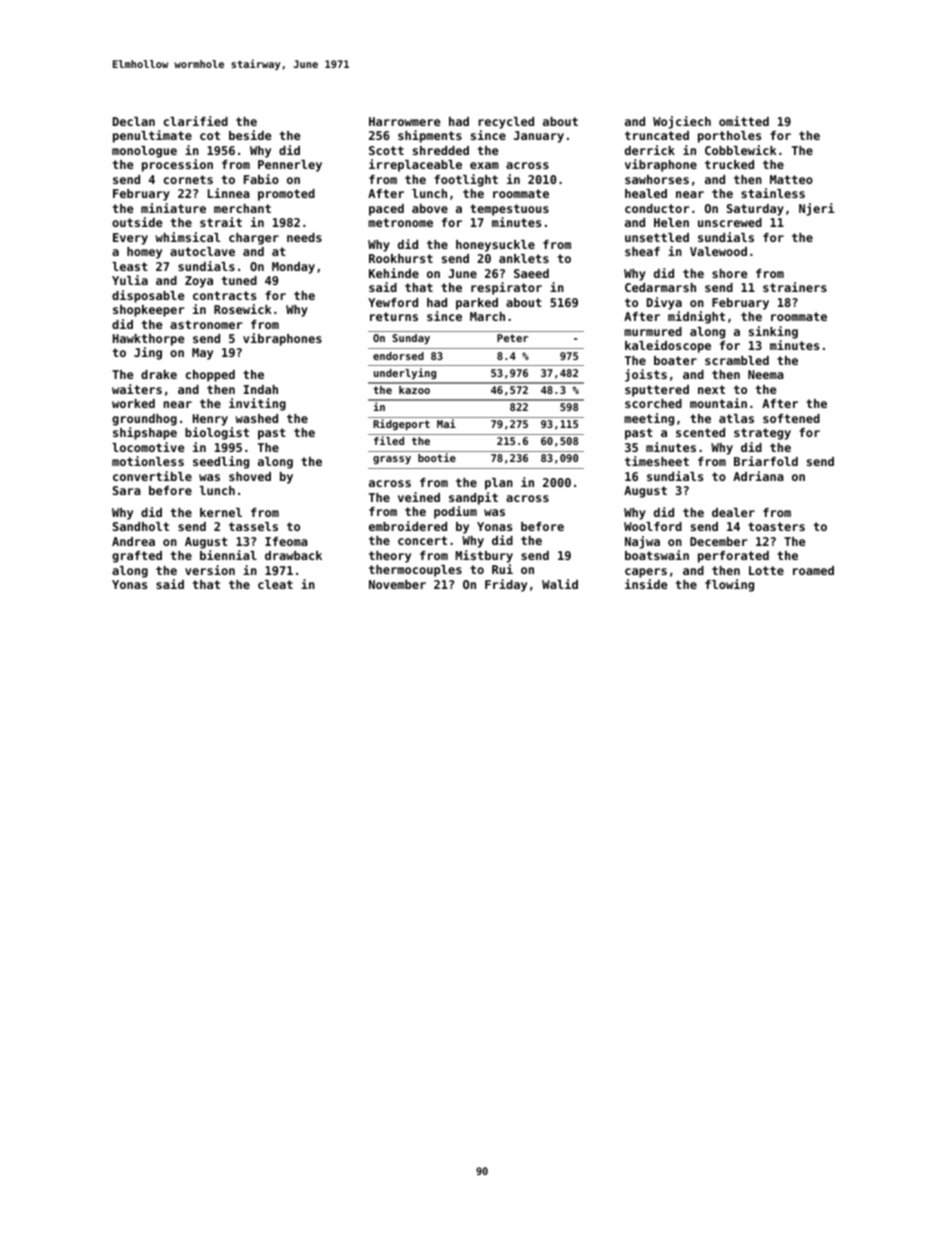 The image size is (952, 1233). What do you see at coordinates (795, 287) in the screenshot?
I see `strainers` at bounding box center [795, 287].
